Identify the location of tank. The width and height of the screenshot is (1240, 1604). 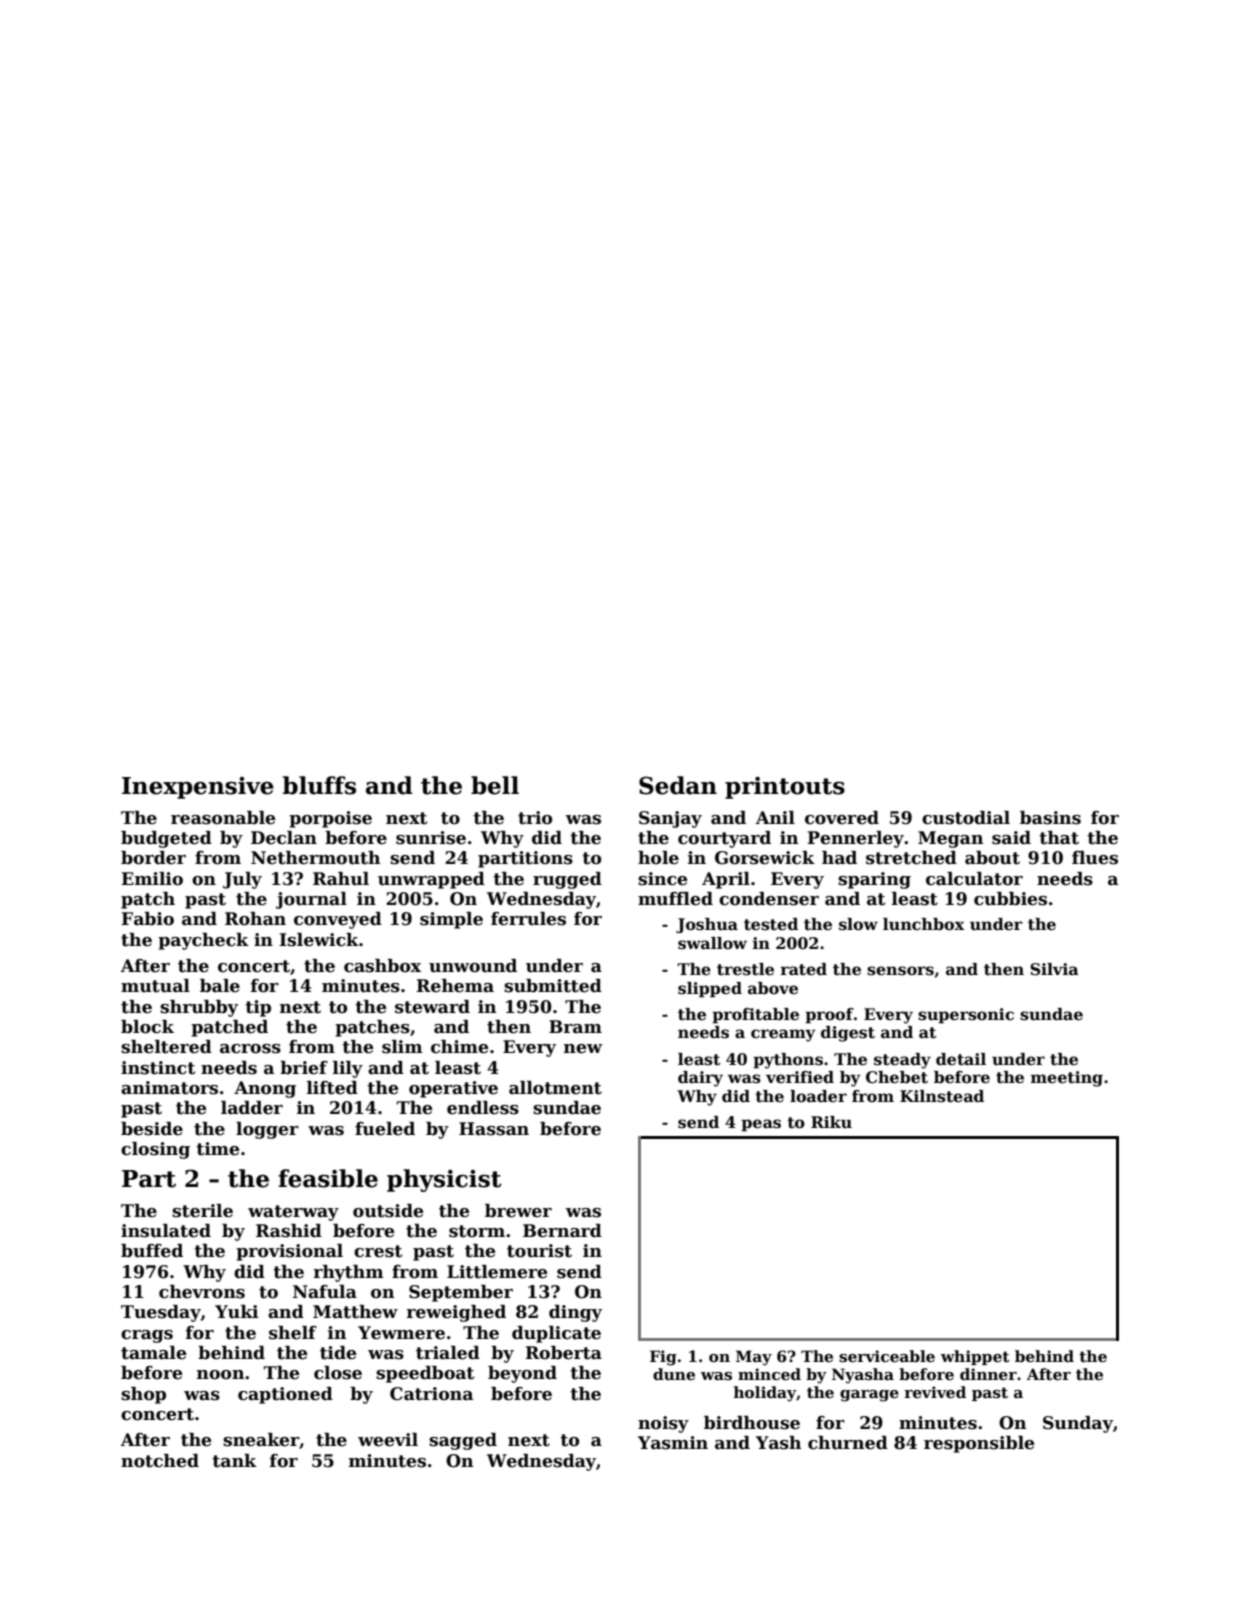
(234, 1461).
